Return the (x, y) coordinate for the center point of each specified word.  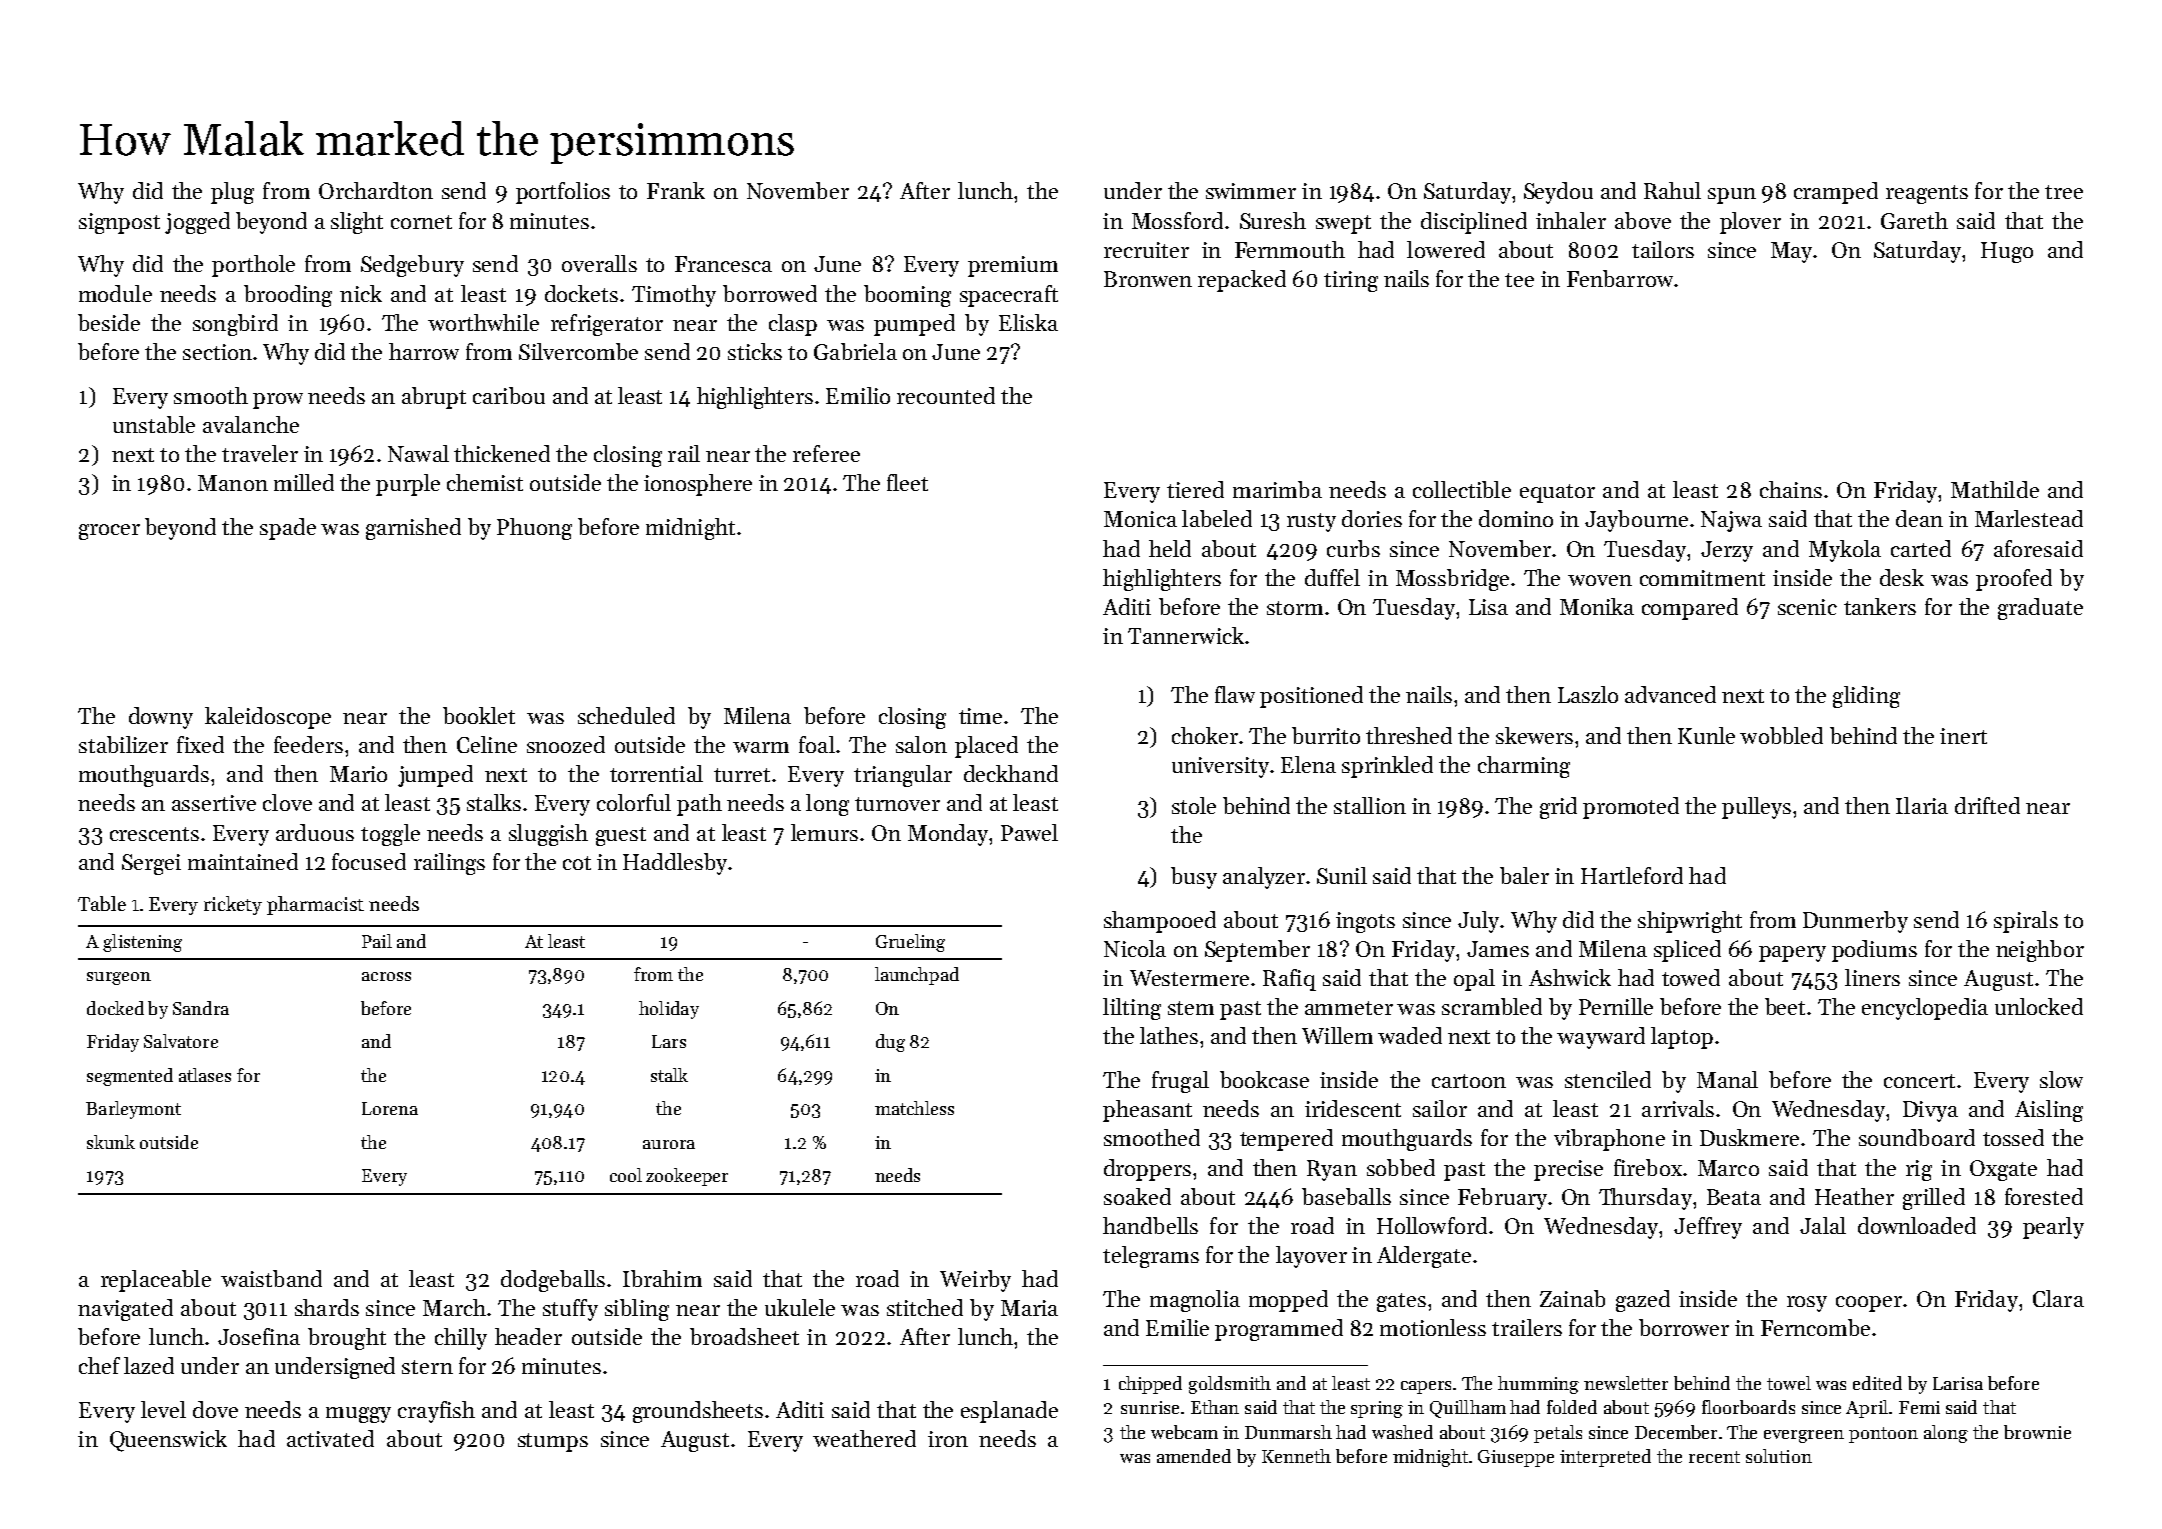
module (115, 293)
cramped (1836, 193)
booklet (479, 715)
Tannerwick (1186, 635)
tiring (1351, 281)
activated (330, 1438)
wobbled (1781, 735)
